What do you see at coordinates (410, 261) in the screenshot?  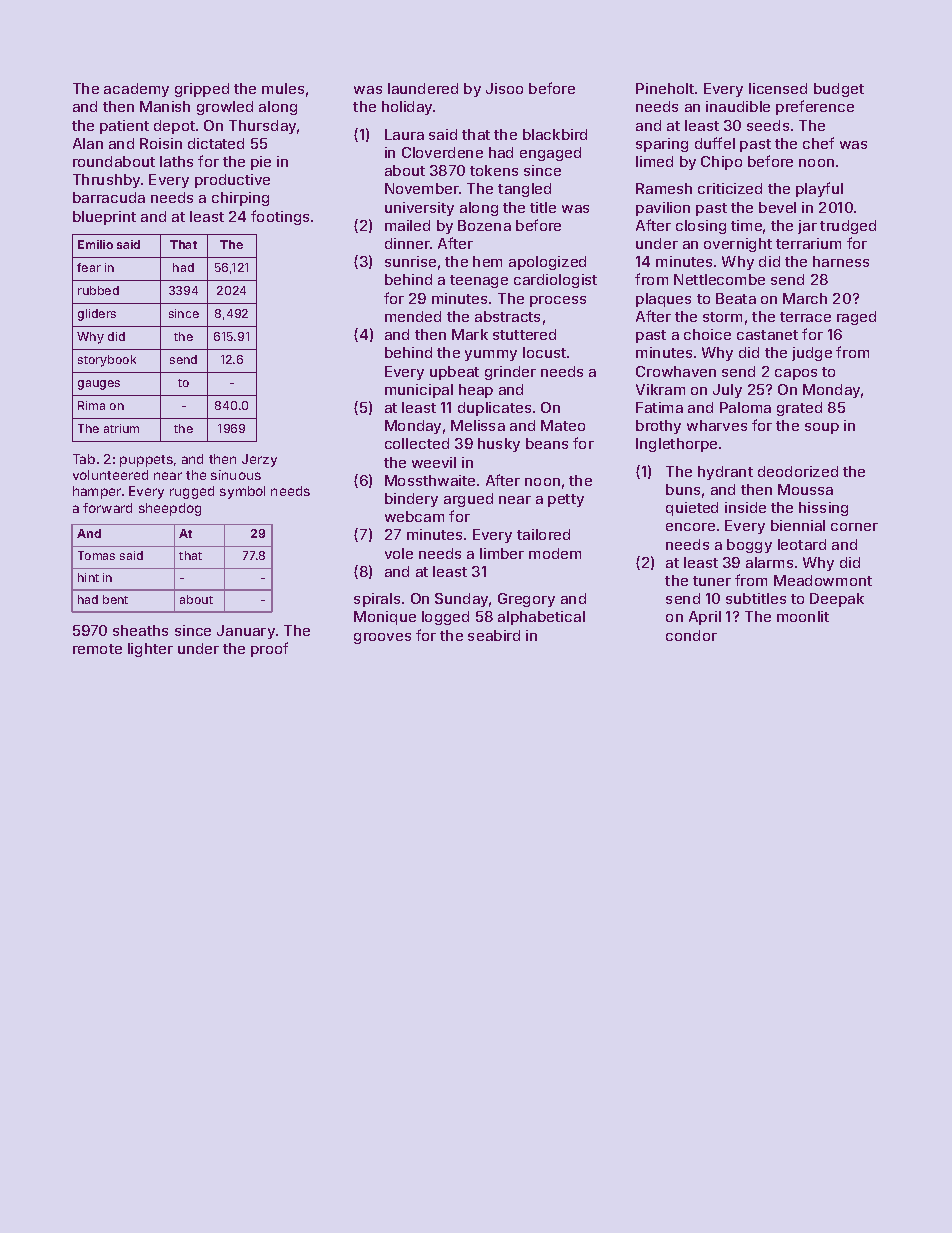 I see `sunrise` at bounding box center [410, 261].
